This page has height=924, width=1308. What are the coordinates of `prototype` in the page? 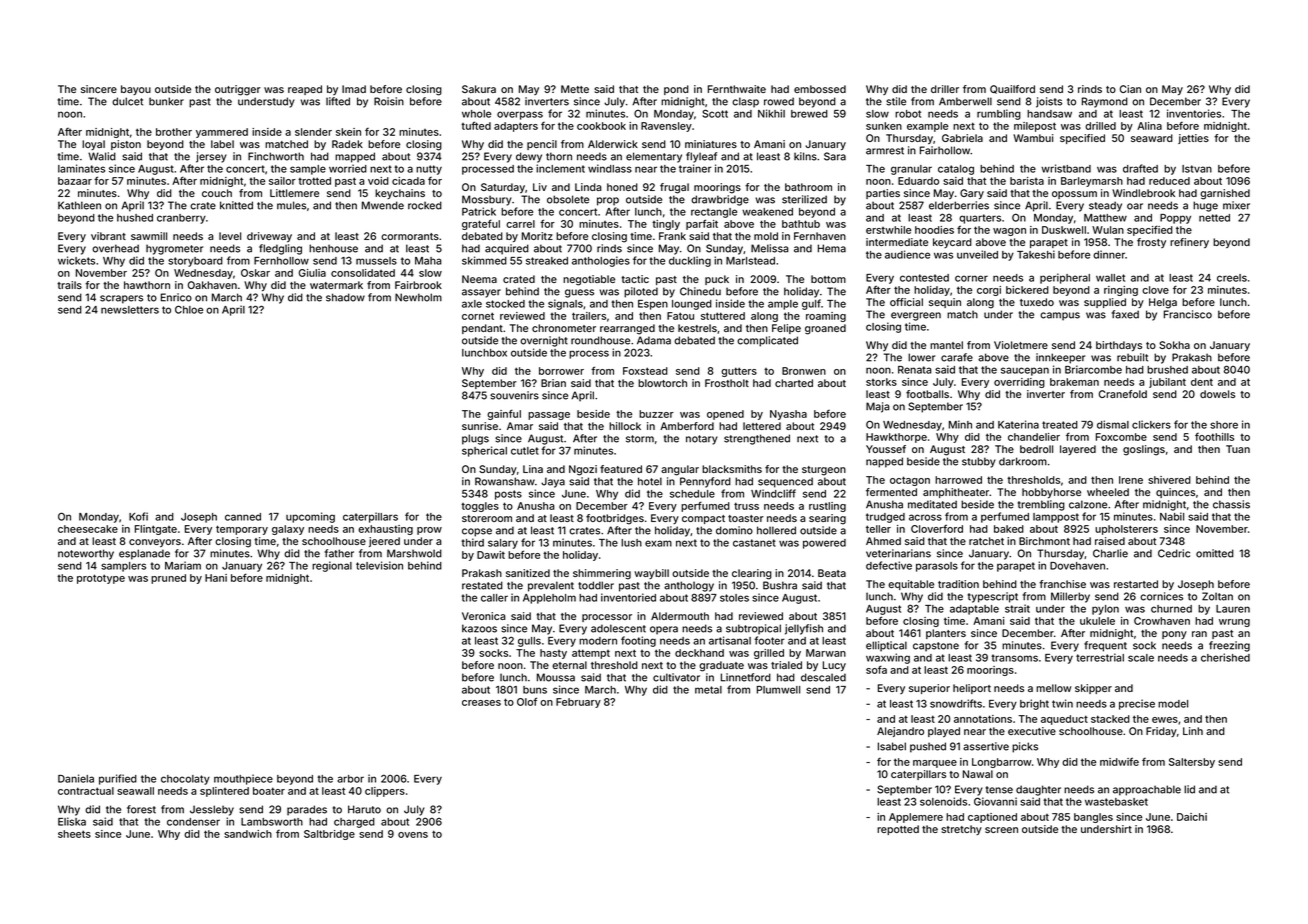 It's located at (101, 579).
